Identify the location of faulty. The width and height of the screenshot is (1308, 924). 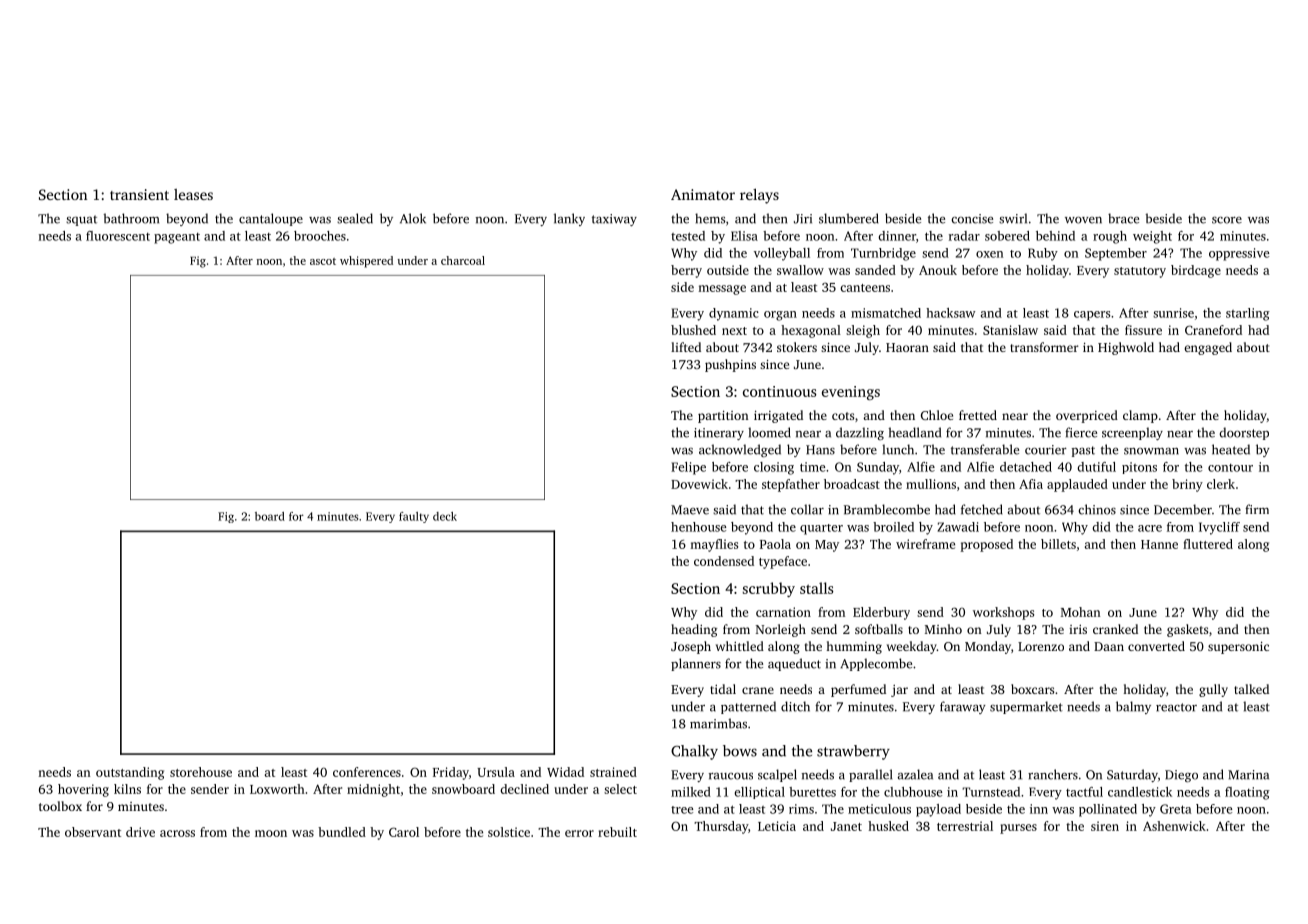
(414, 517).
